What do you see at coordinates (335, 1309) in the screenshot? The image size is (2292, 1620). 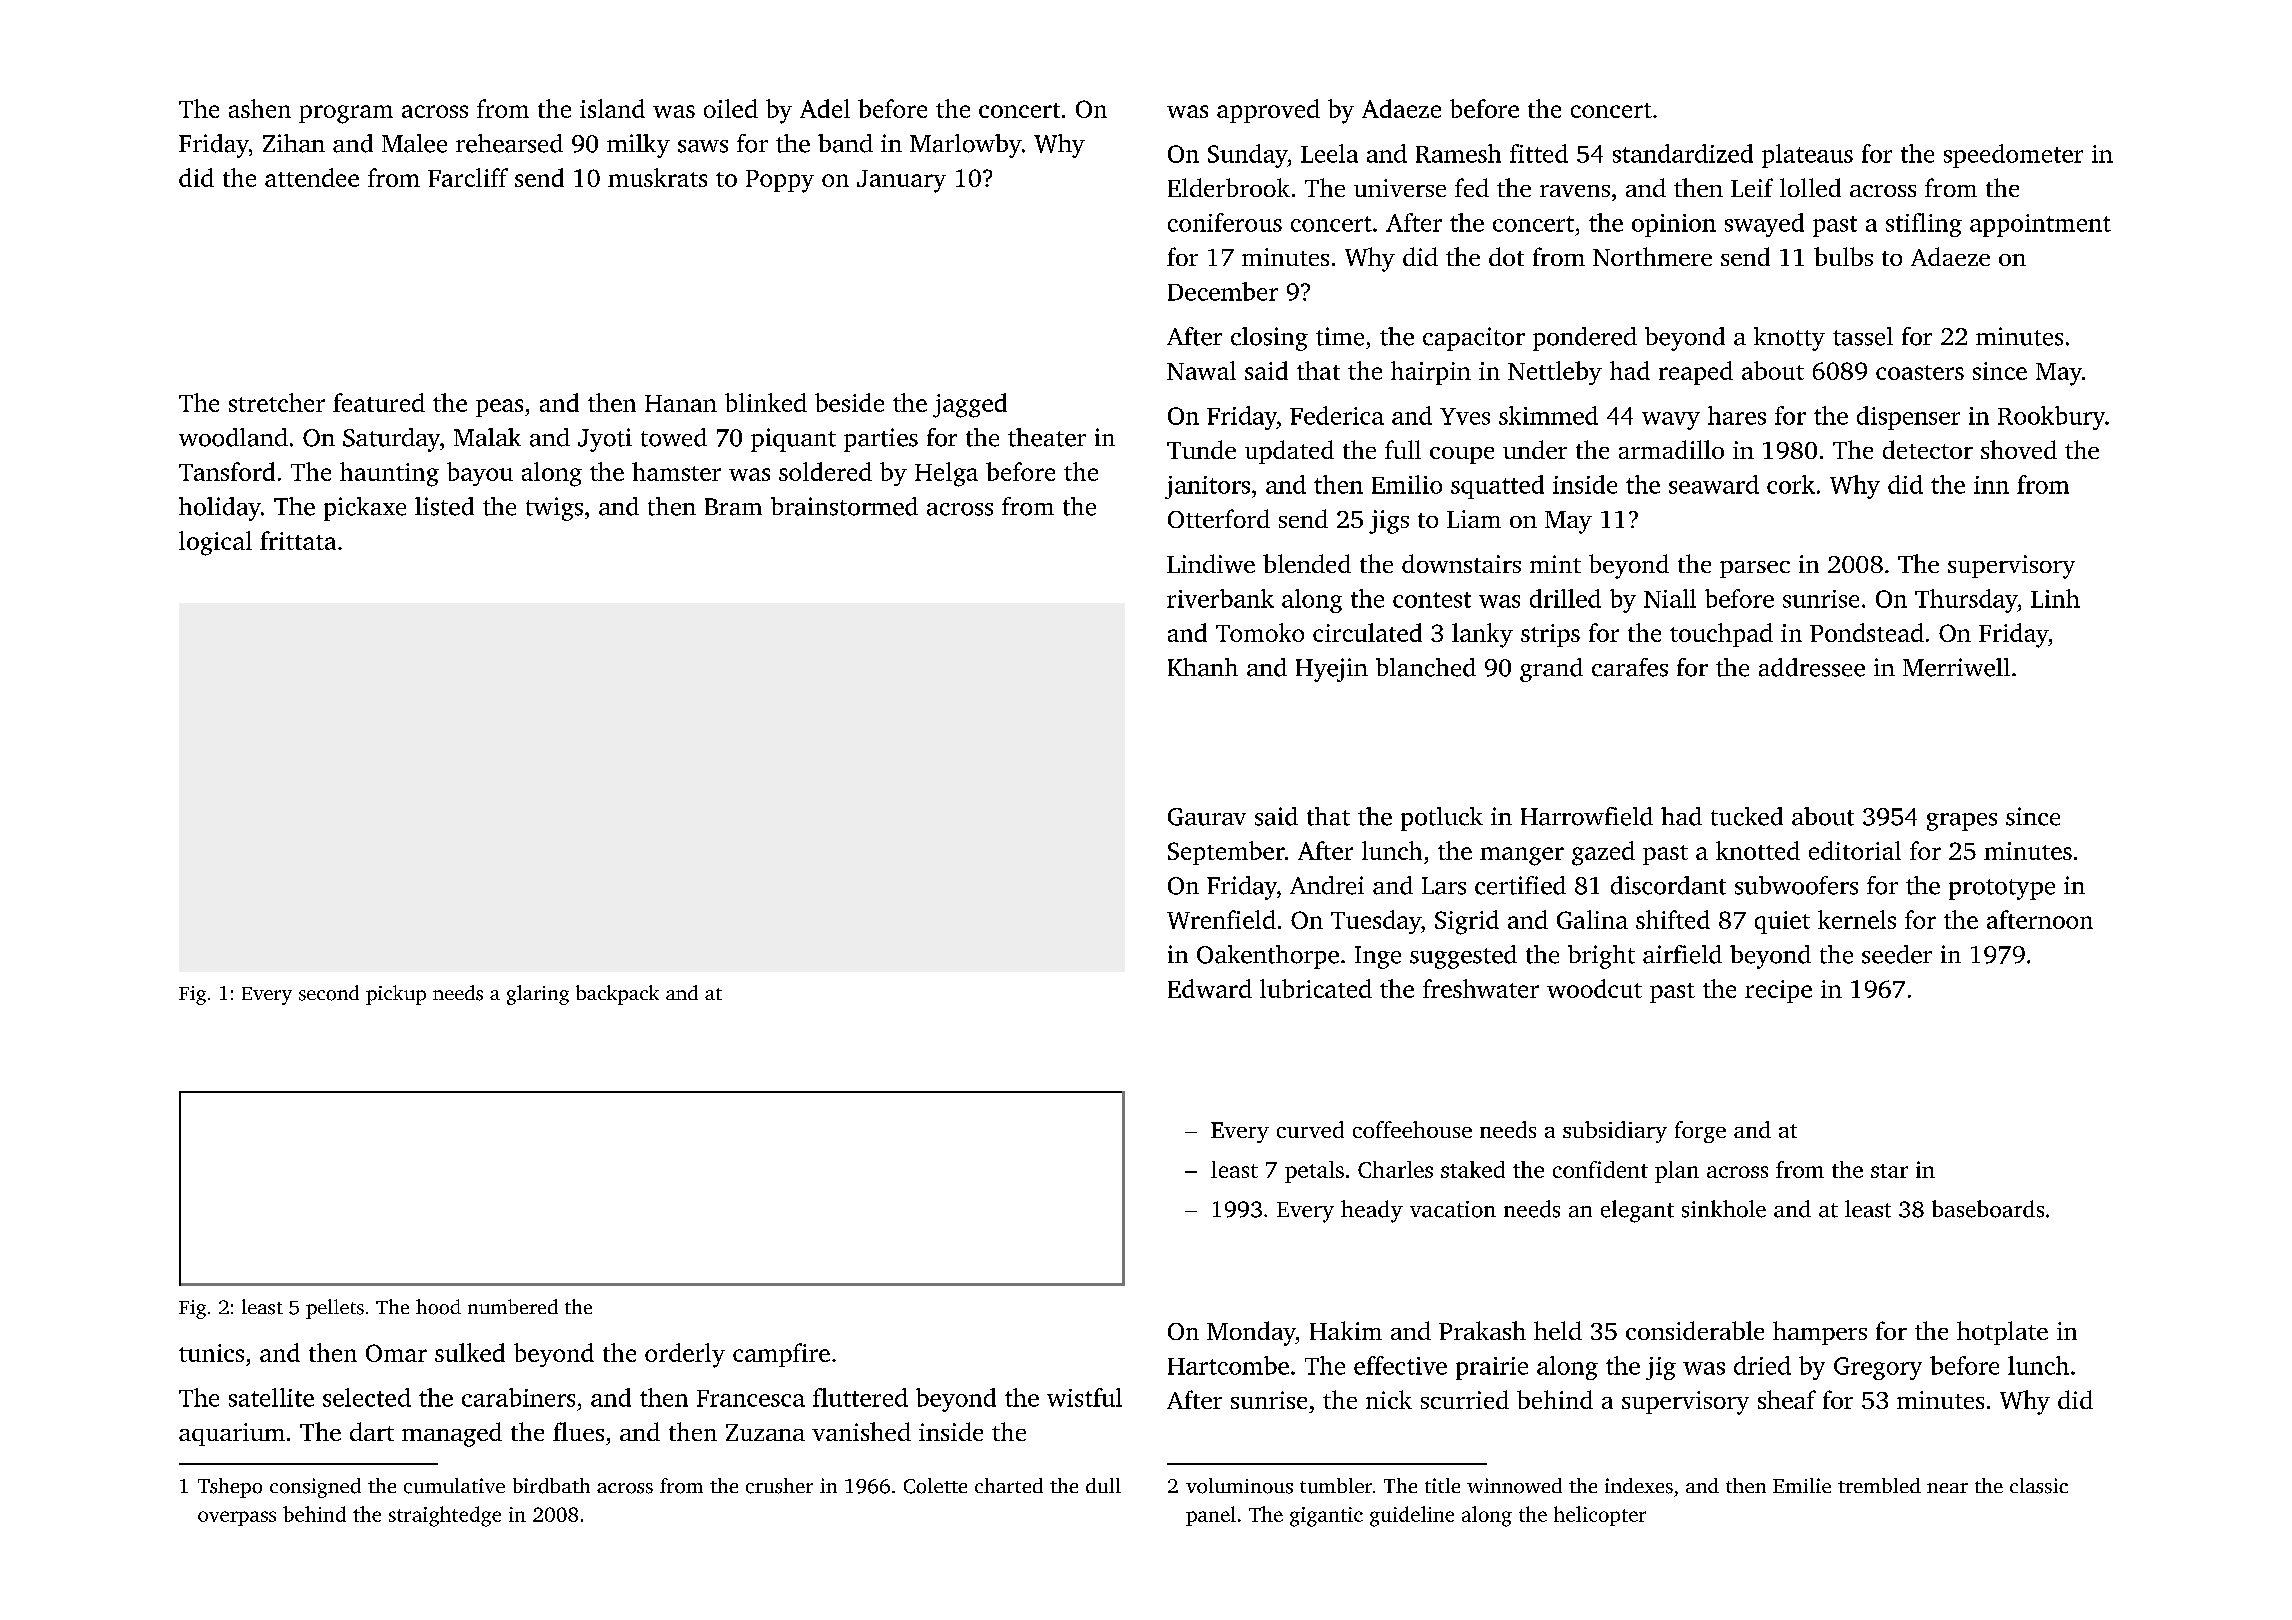 I see `pellets` at bounding box center [335, 1309].
